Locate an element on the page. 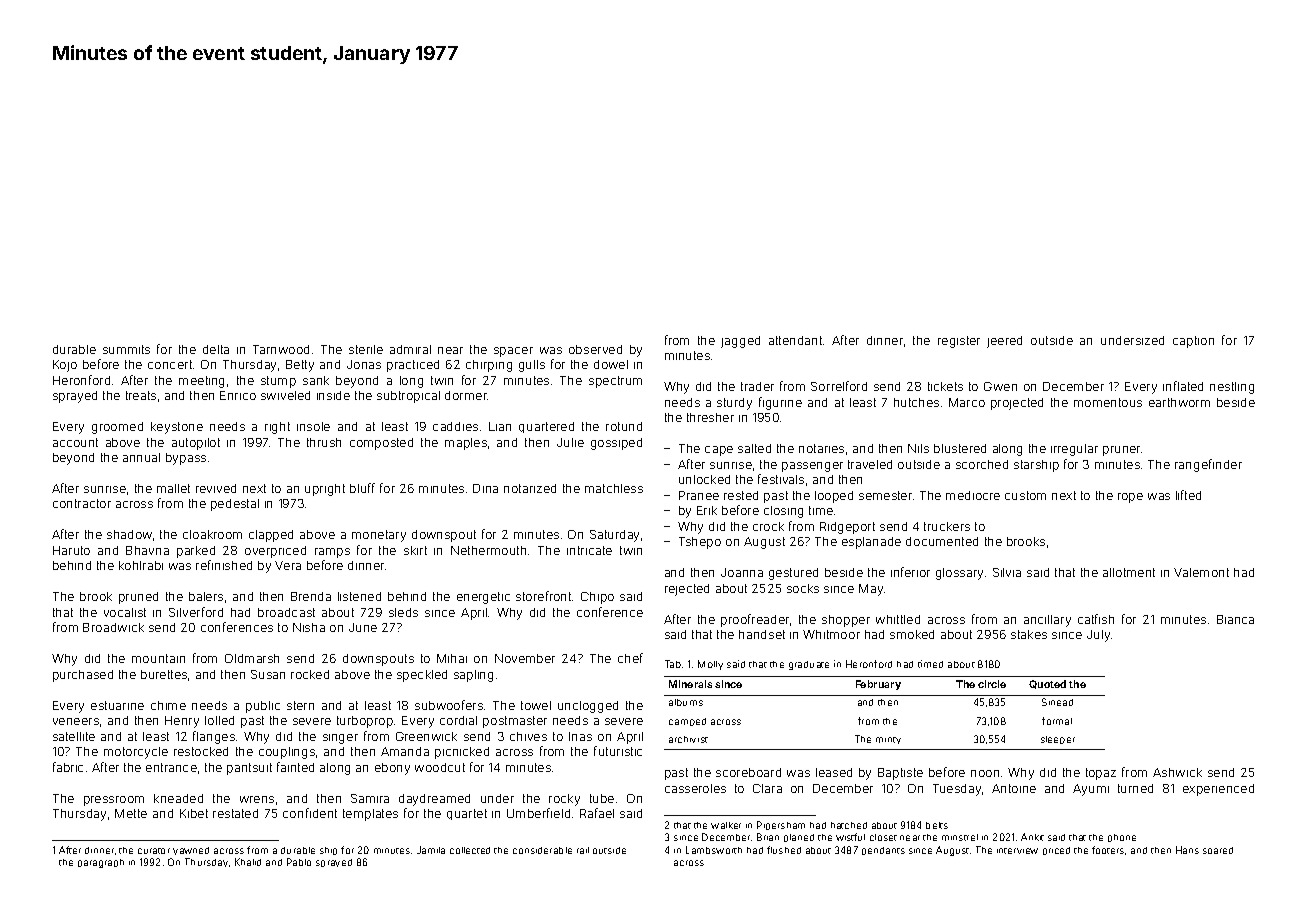 The width and height of the document is (1308, 924). Saturday is located at coordinates (614, 536).
